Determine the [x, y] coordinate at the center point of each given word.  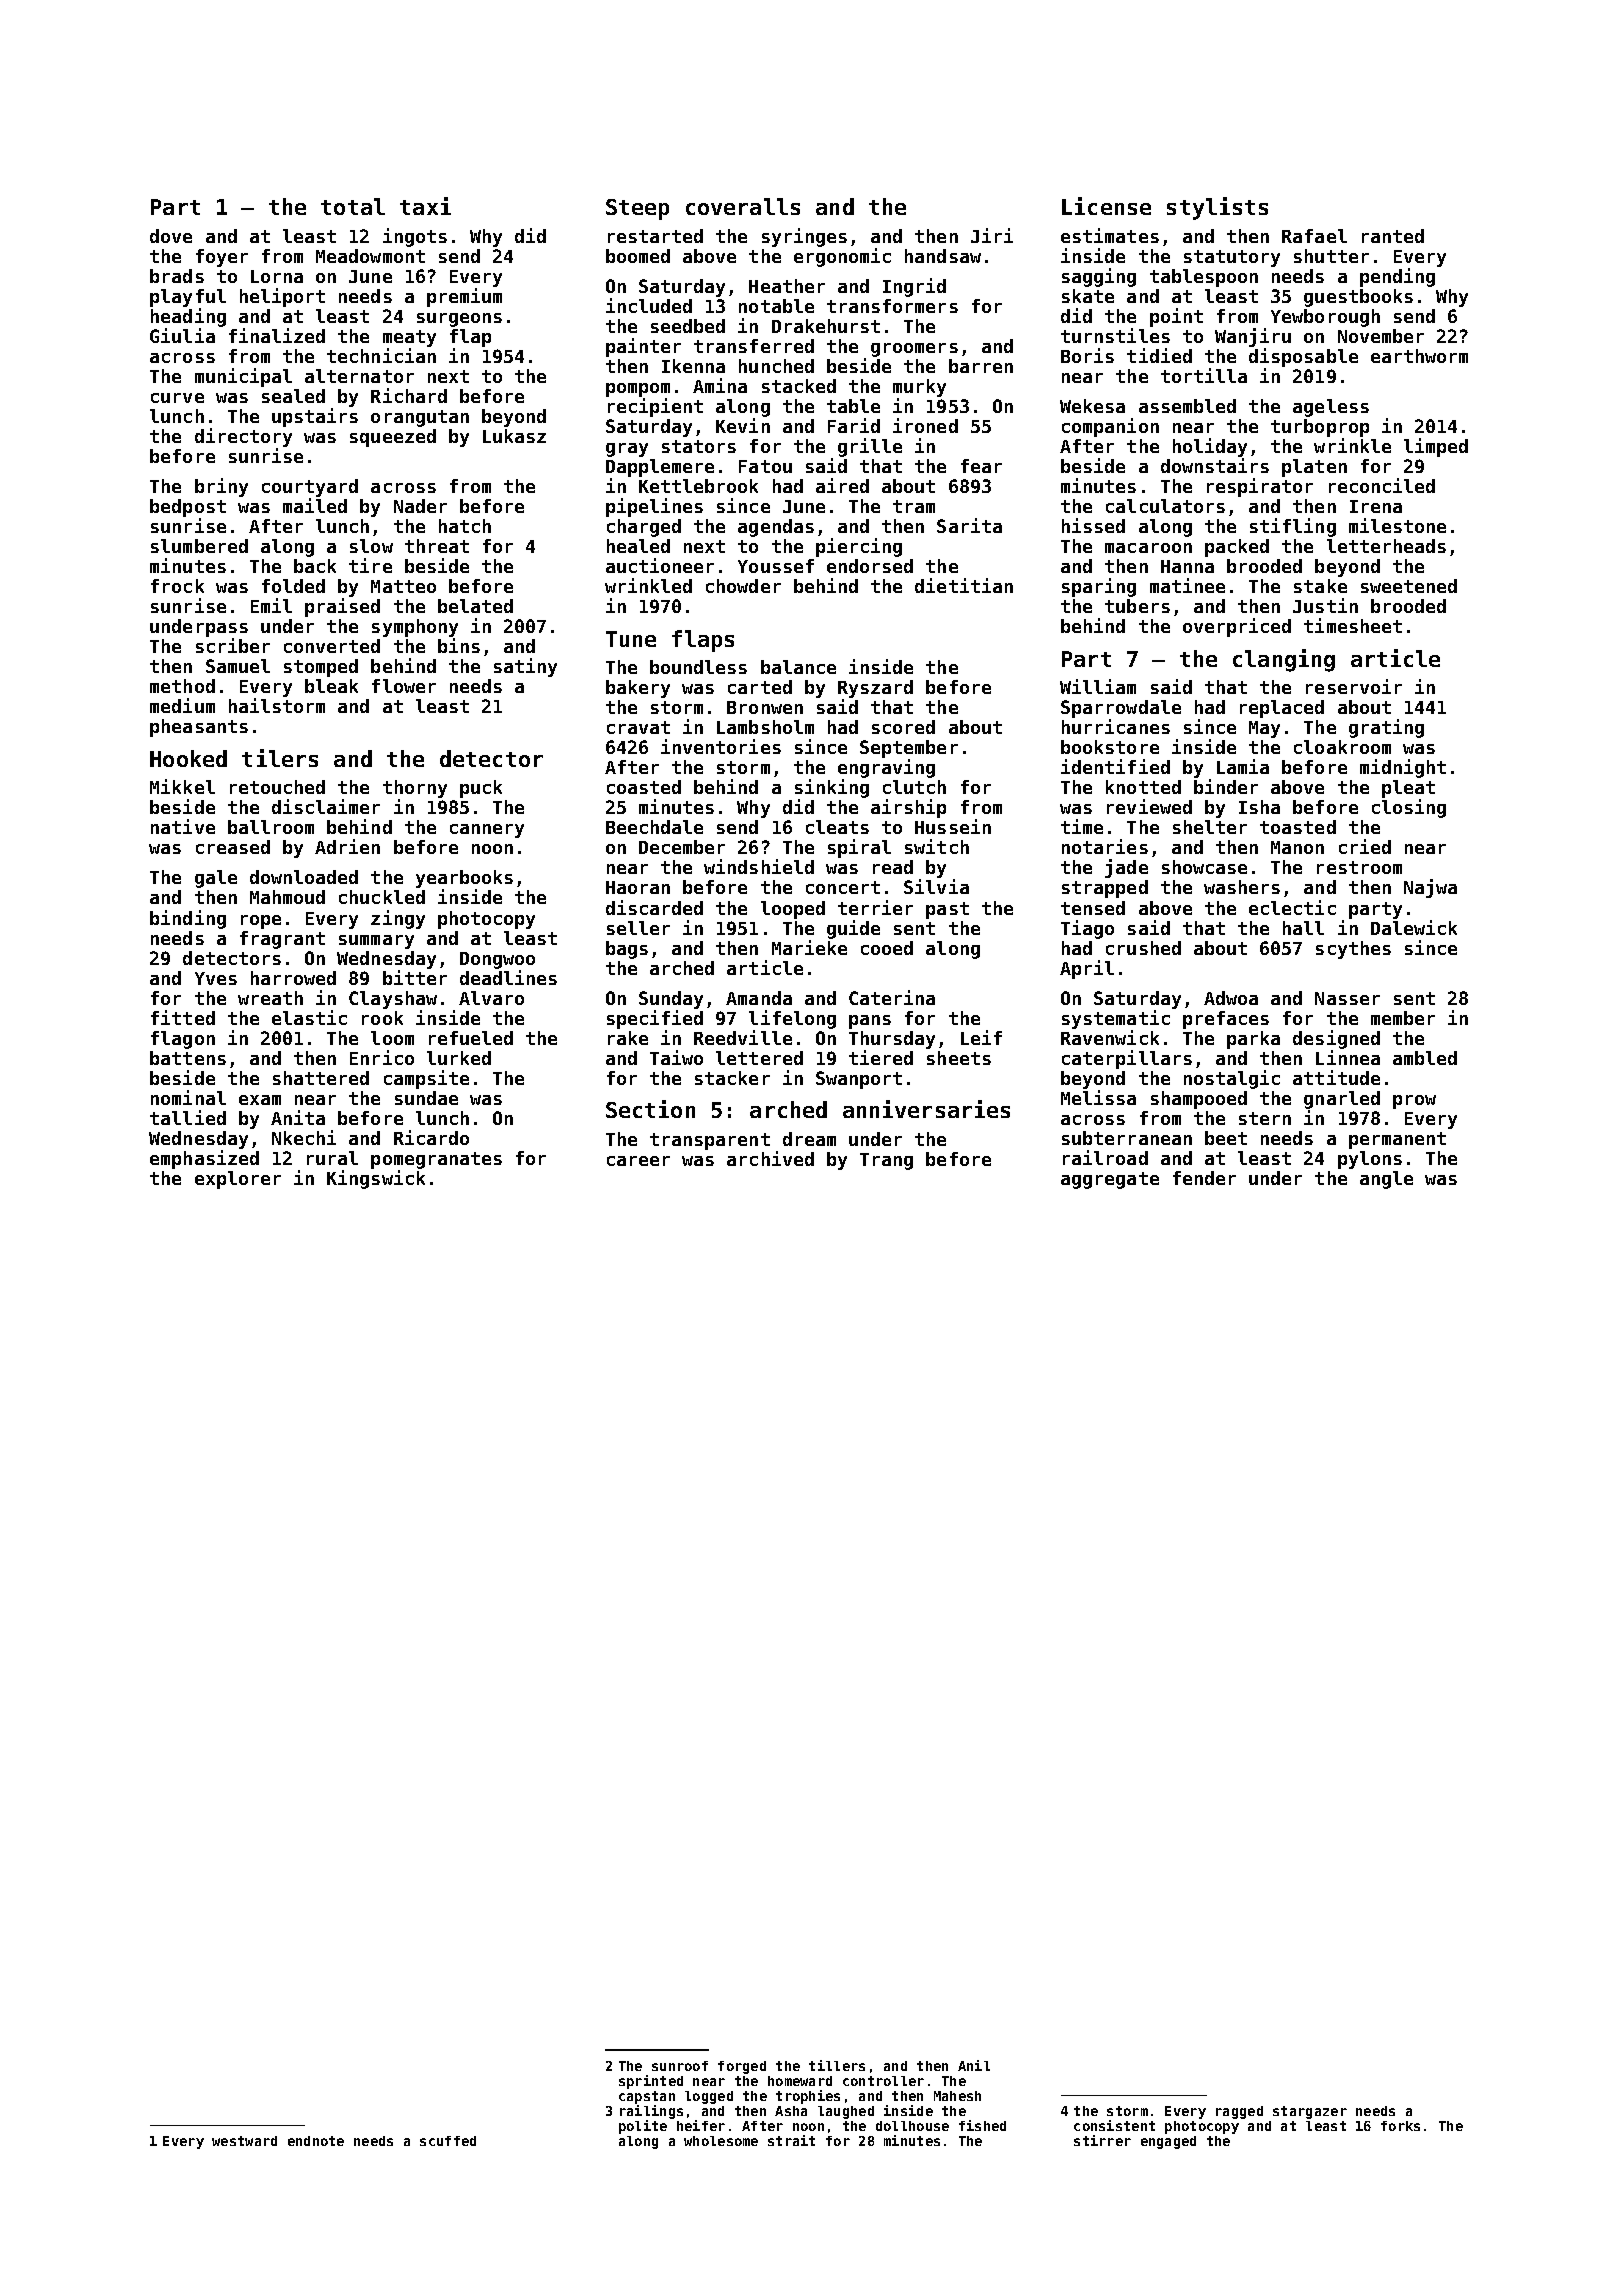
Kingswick [376, 1179]
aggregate [1110, 1180]
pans [870, 1022]
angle [1386, 1180]
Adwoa [1231, 998]
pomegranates [436, 1160]
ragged [1239, 2112]
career [638, 1161]
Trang [886, 1161]
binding [188, 919]
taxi [425, 206]
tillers [837, 2065]
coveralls [743, 206]
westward [244, 2141]
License [1106, 206]
